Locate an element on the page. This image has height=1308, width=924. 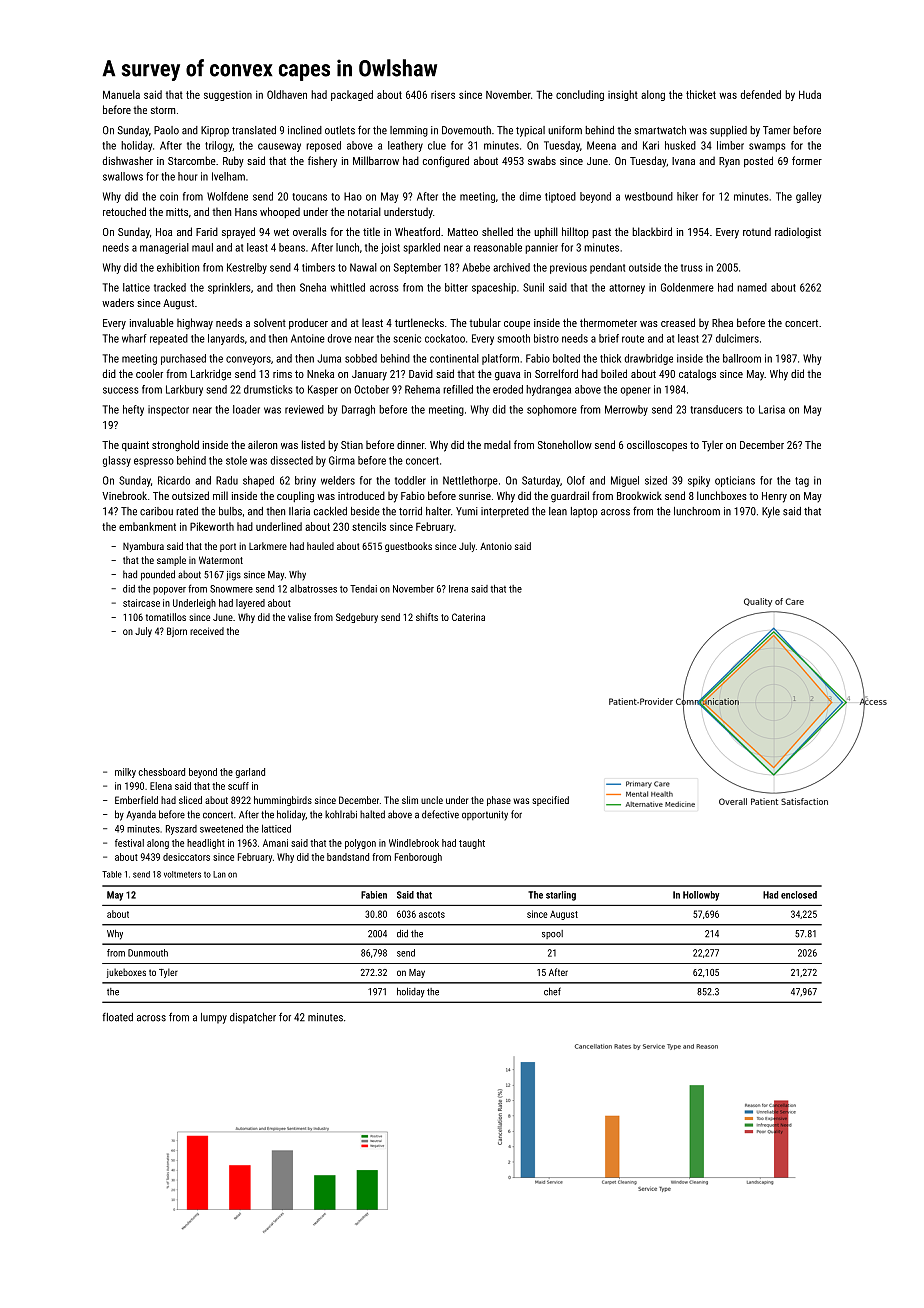
staircase is located at coordinates (141, 603).
